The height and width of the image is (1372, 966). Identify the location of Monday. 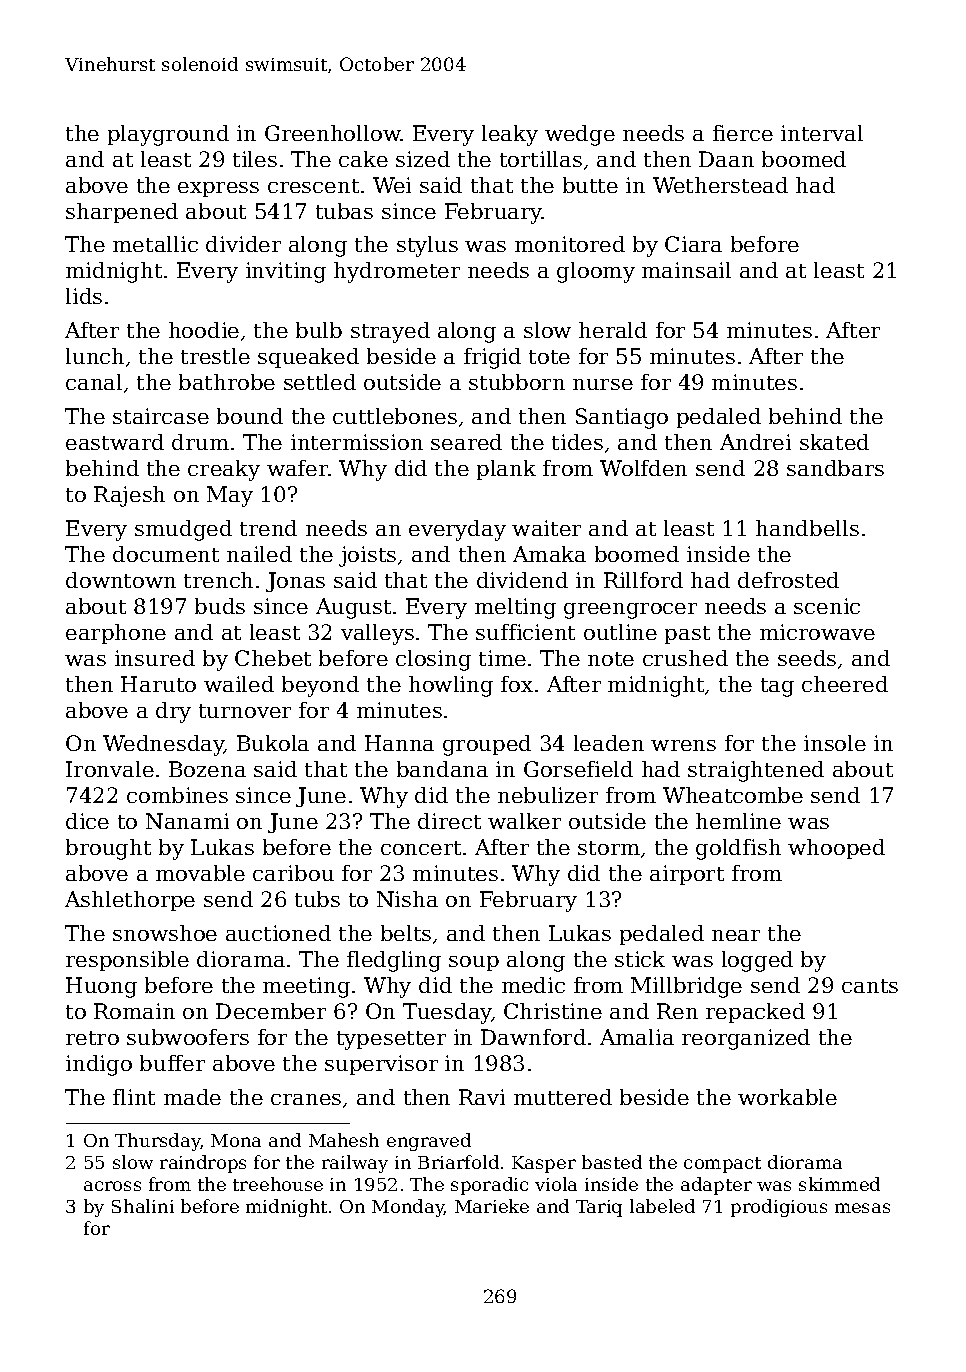
(408, 1208).
